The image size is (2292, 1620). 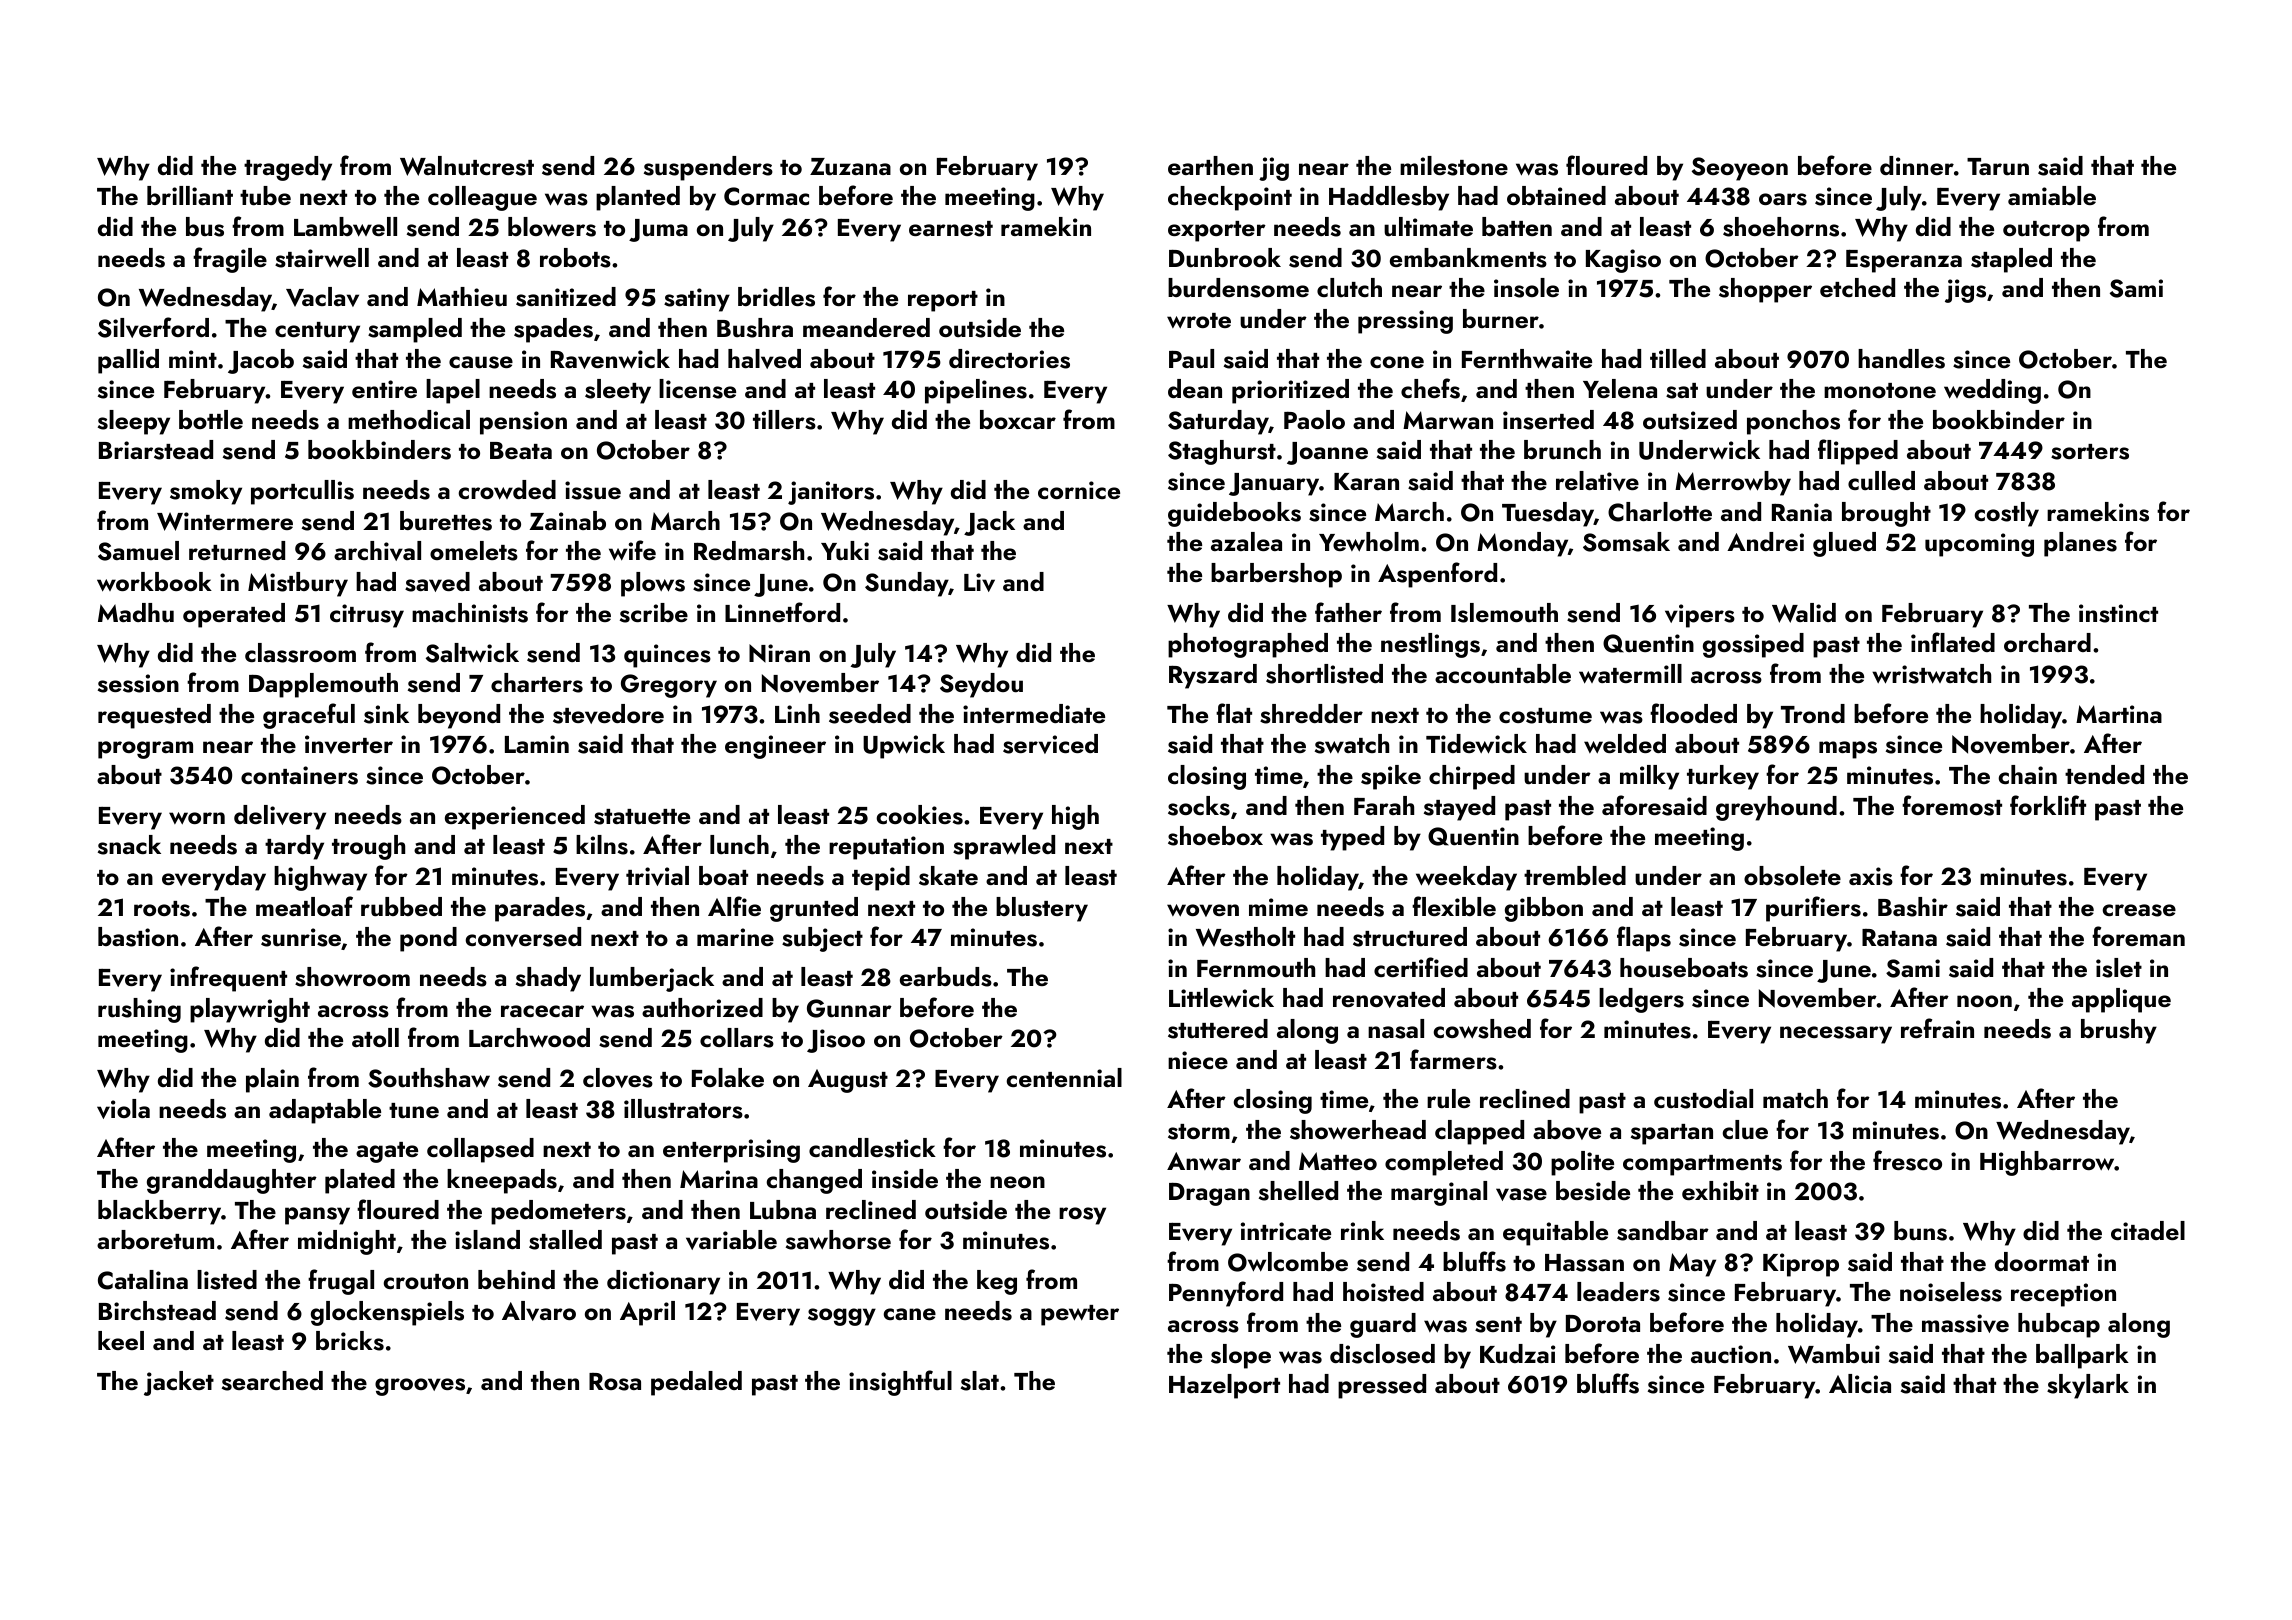 I want to click on fresco, so click(x=1907, y=1160).
